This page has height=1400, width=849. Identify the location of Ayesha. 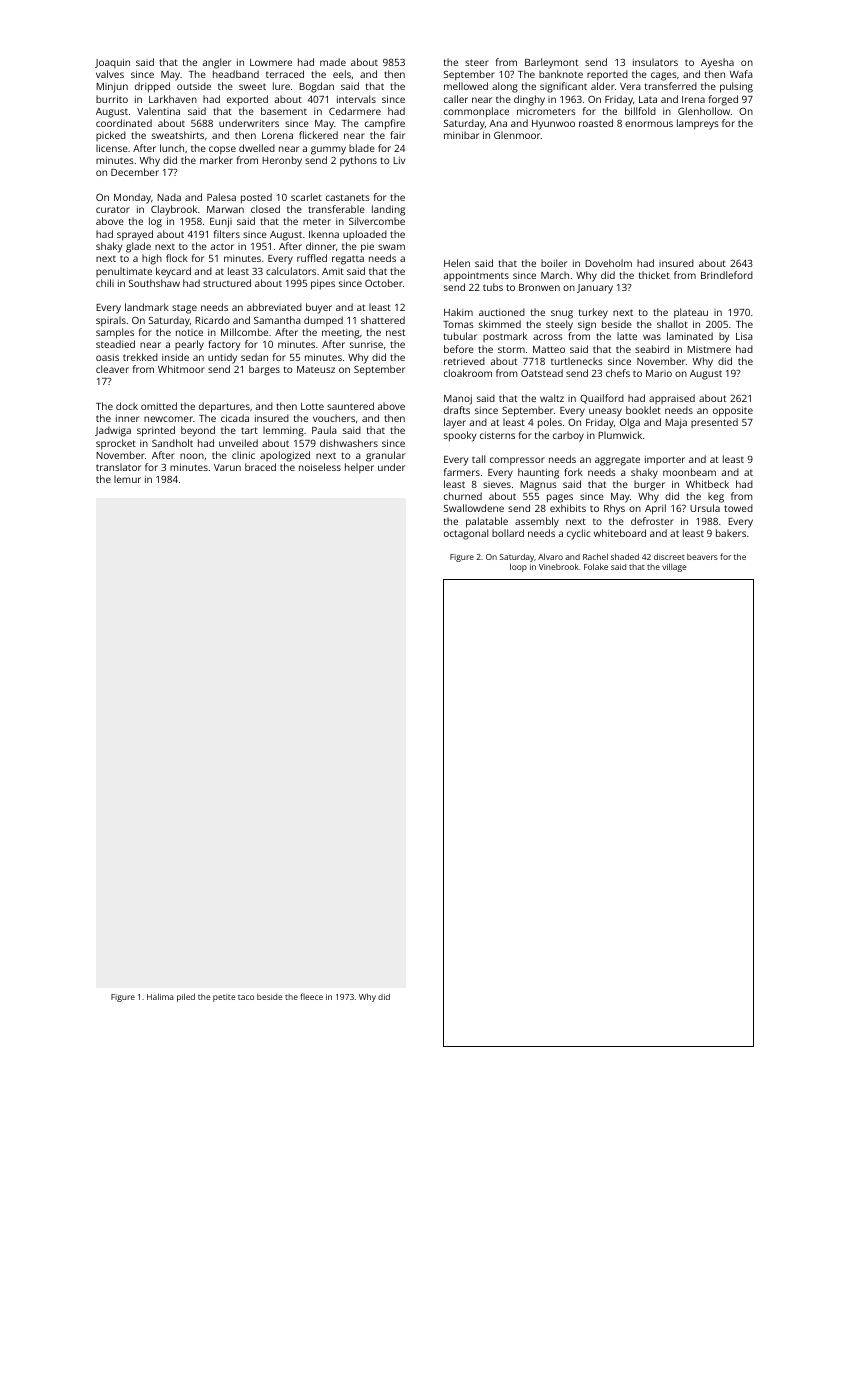
(717, 63).
